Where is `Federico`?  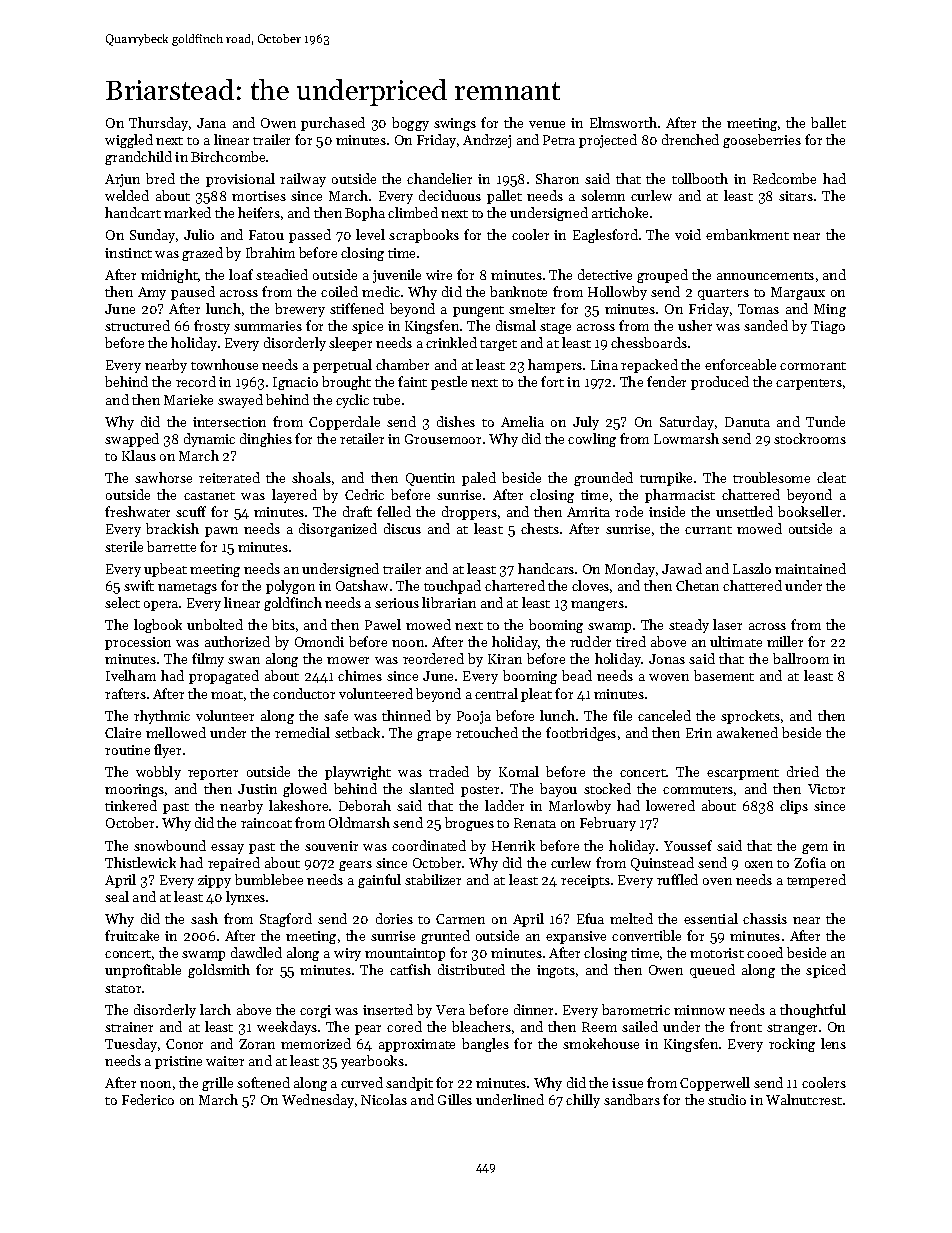 Federico is located at coordinates (148, 1099).
